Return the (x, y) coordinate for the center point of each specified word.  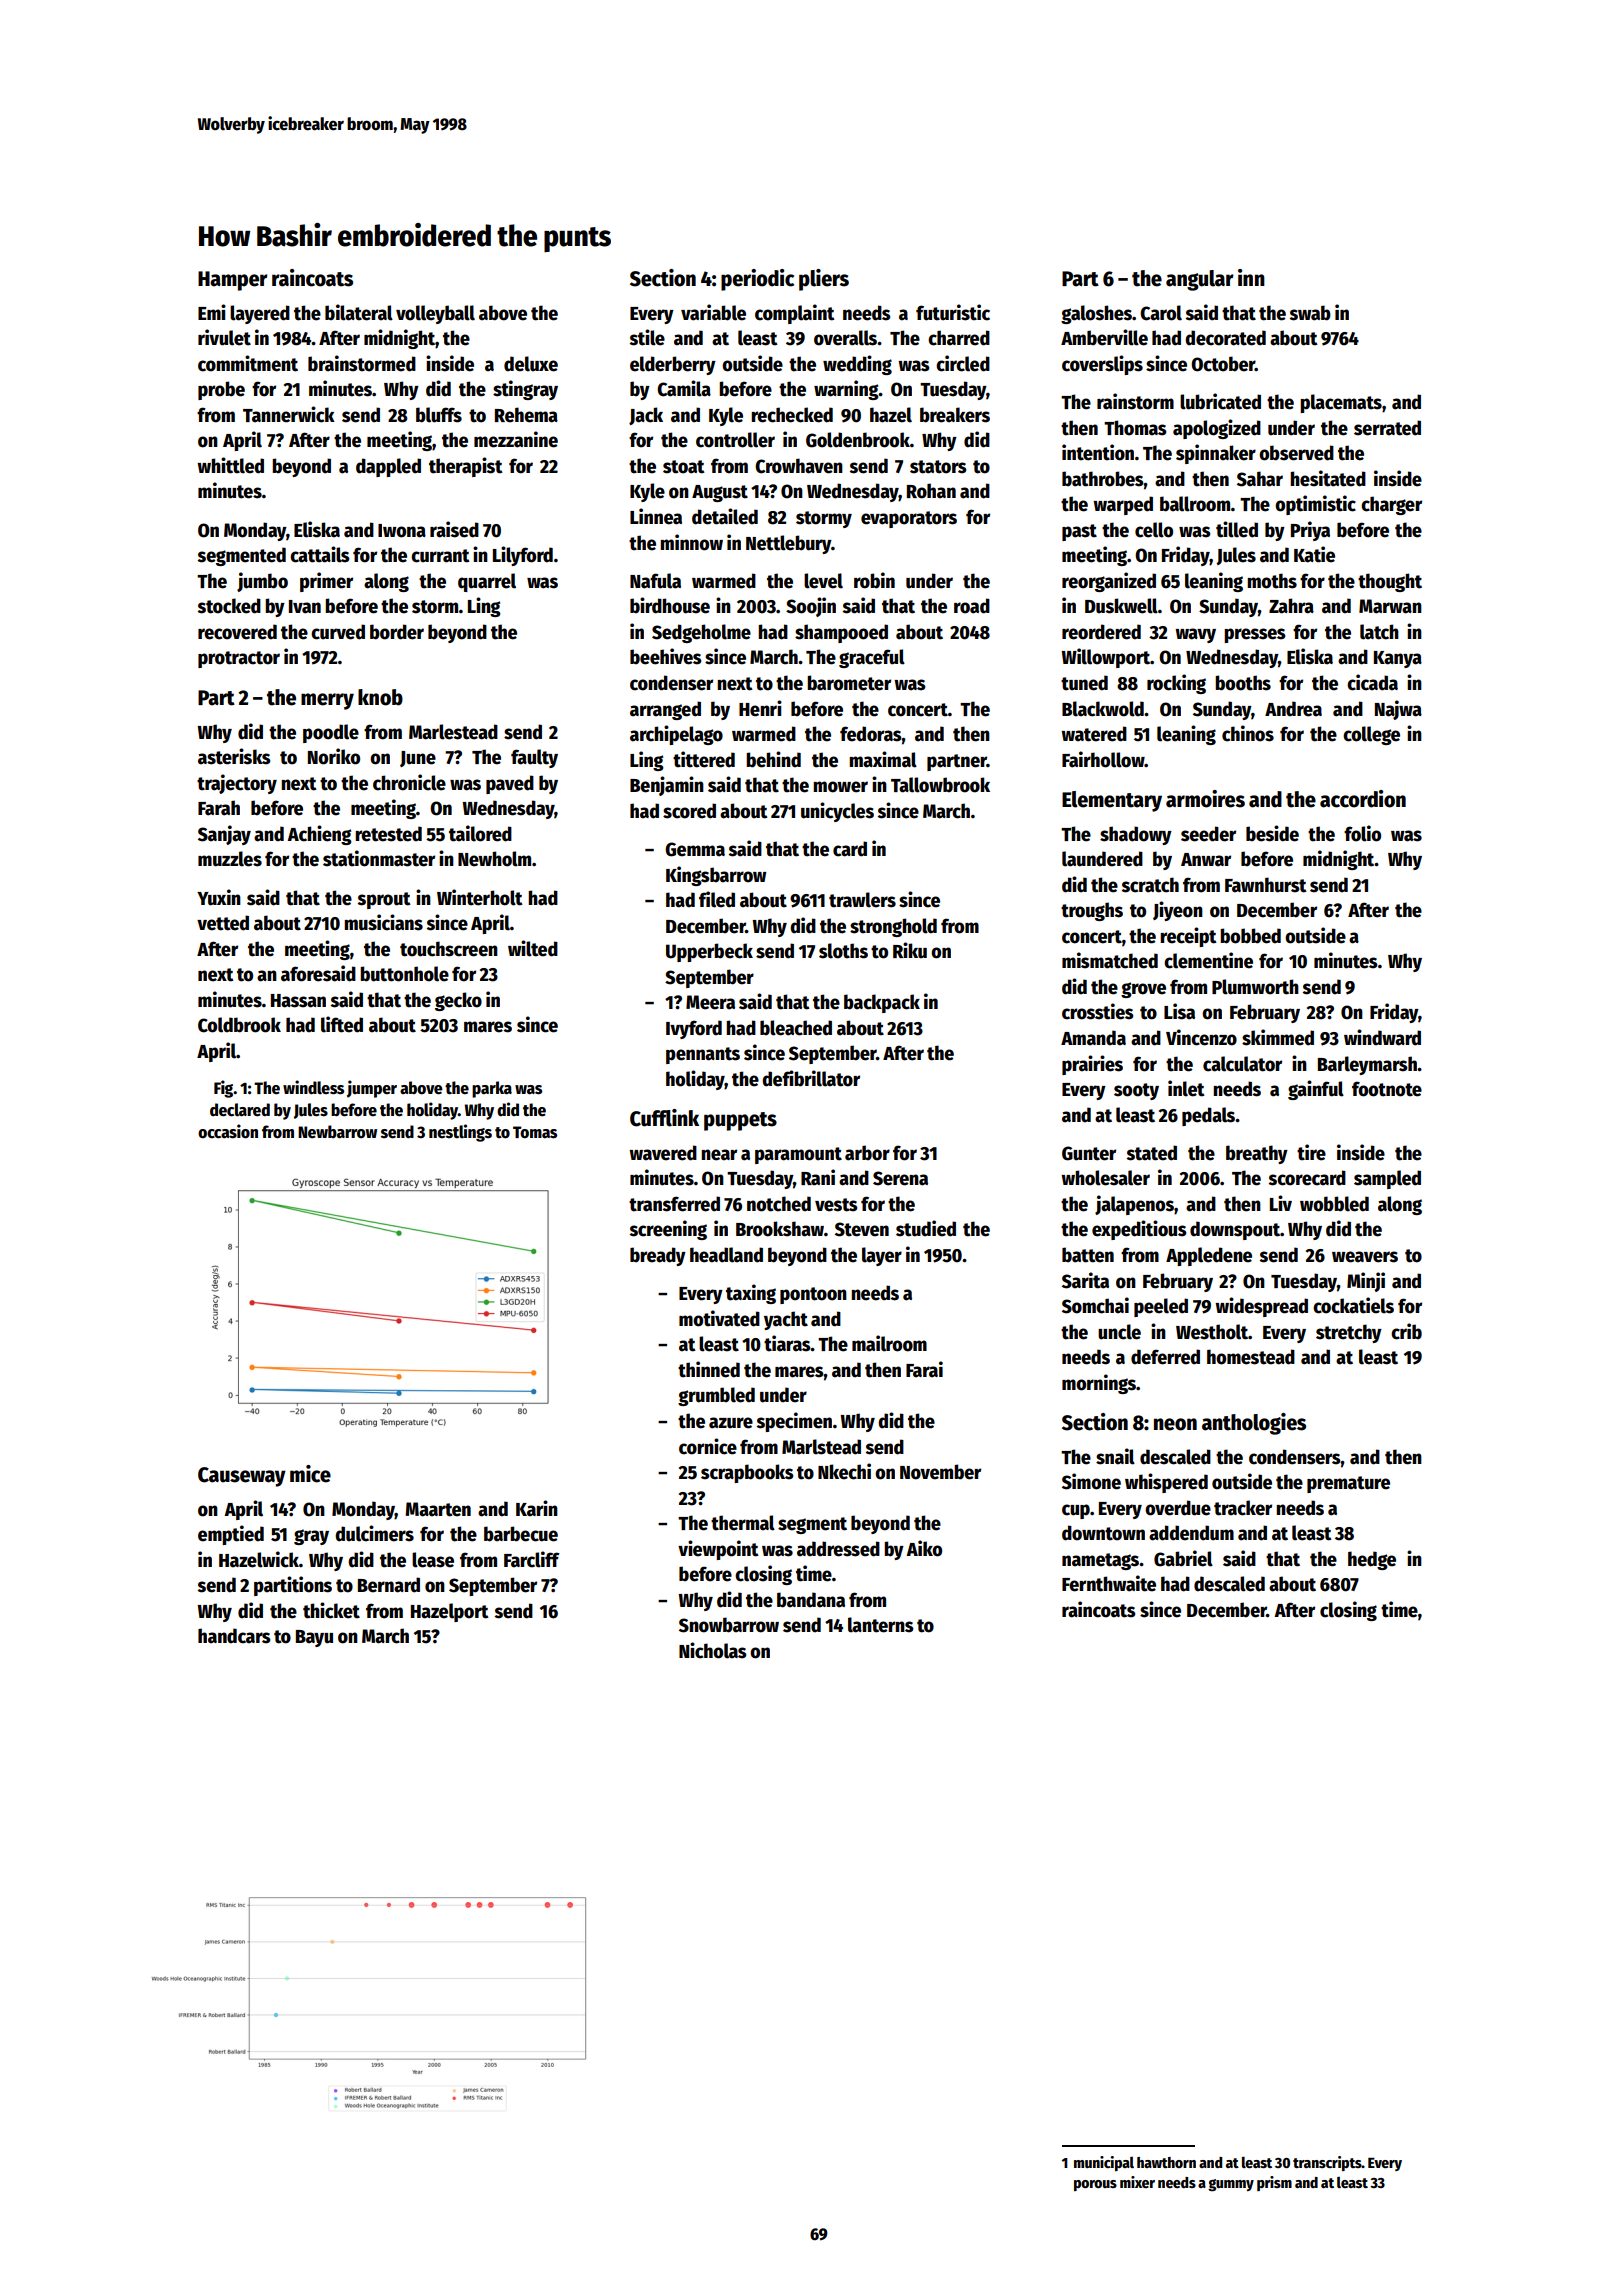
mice (310, 1474)
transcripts (1327, 2163)
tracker (1243, 1508)
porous (1095, 2185)
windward (1382, 1037)
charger (1391, 505)
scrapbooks (747, 1473)
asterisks (234, 756)
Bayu (314, 1638)
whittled (230, 465)
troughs (1092, 911)
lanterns (880, 1625)
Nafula (655, 581)
